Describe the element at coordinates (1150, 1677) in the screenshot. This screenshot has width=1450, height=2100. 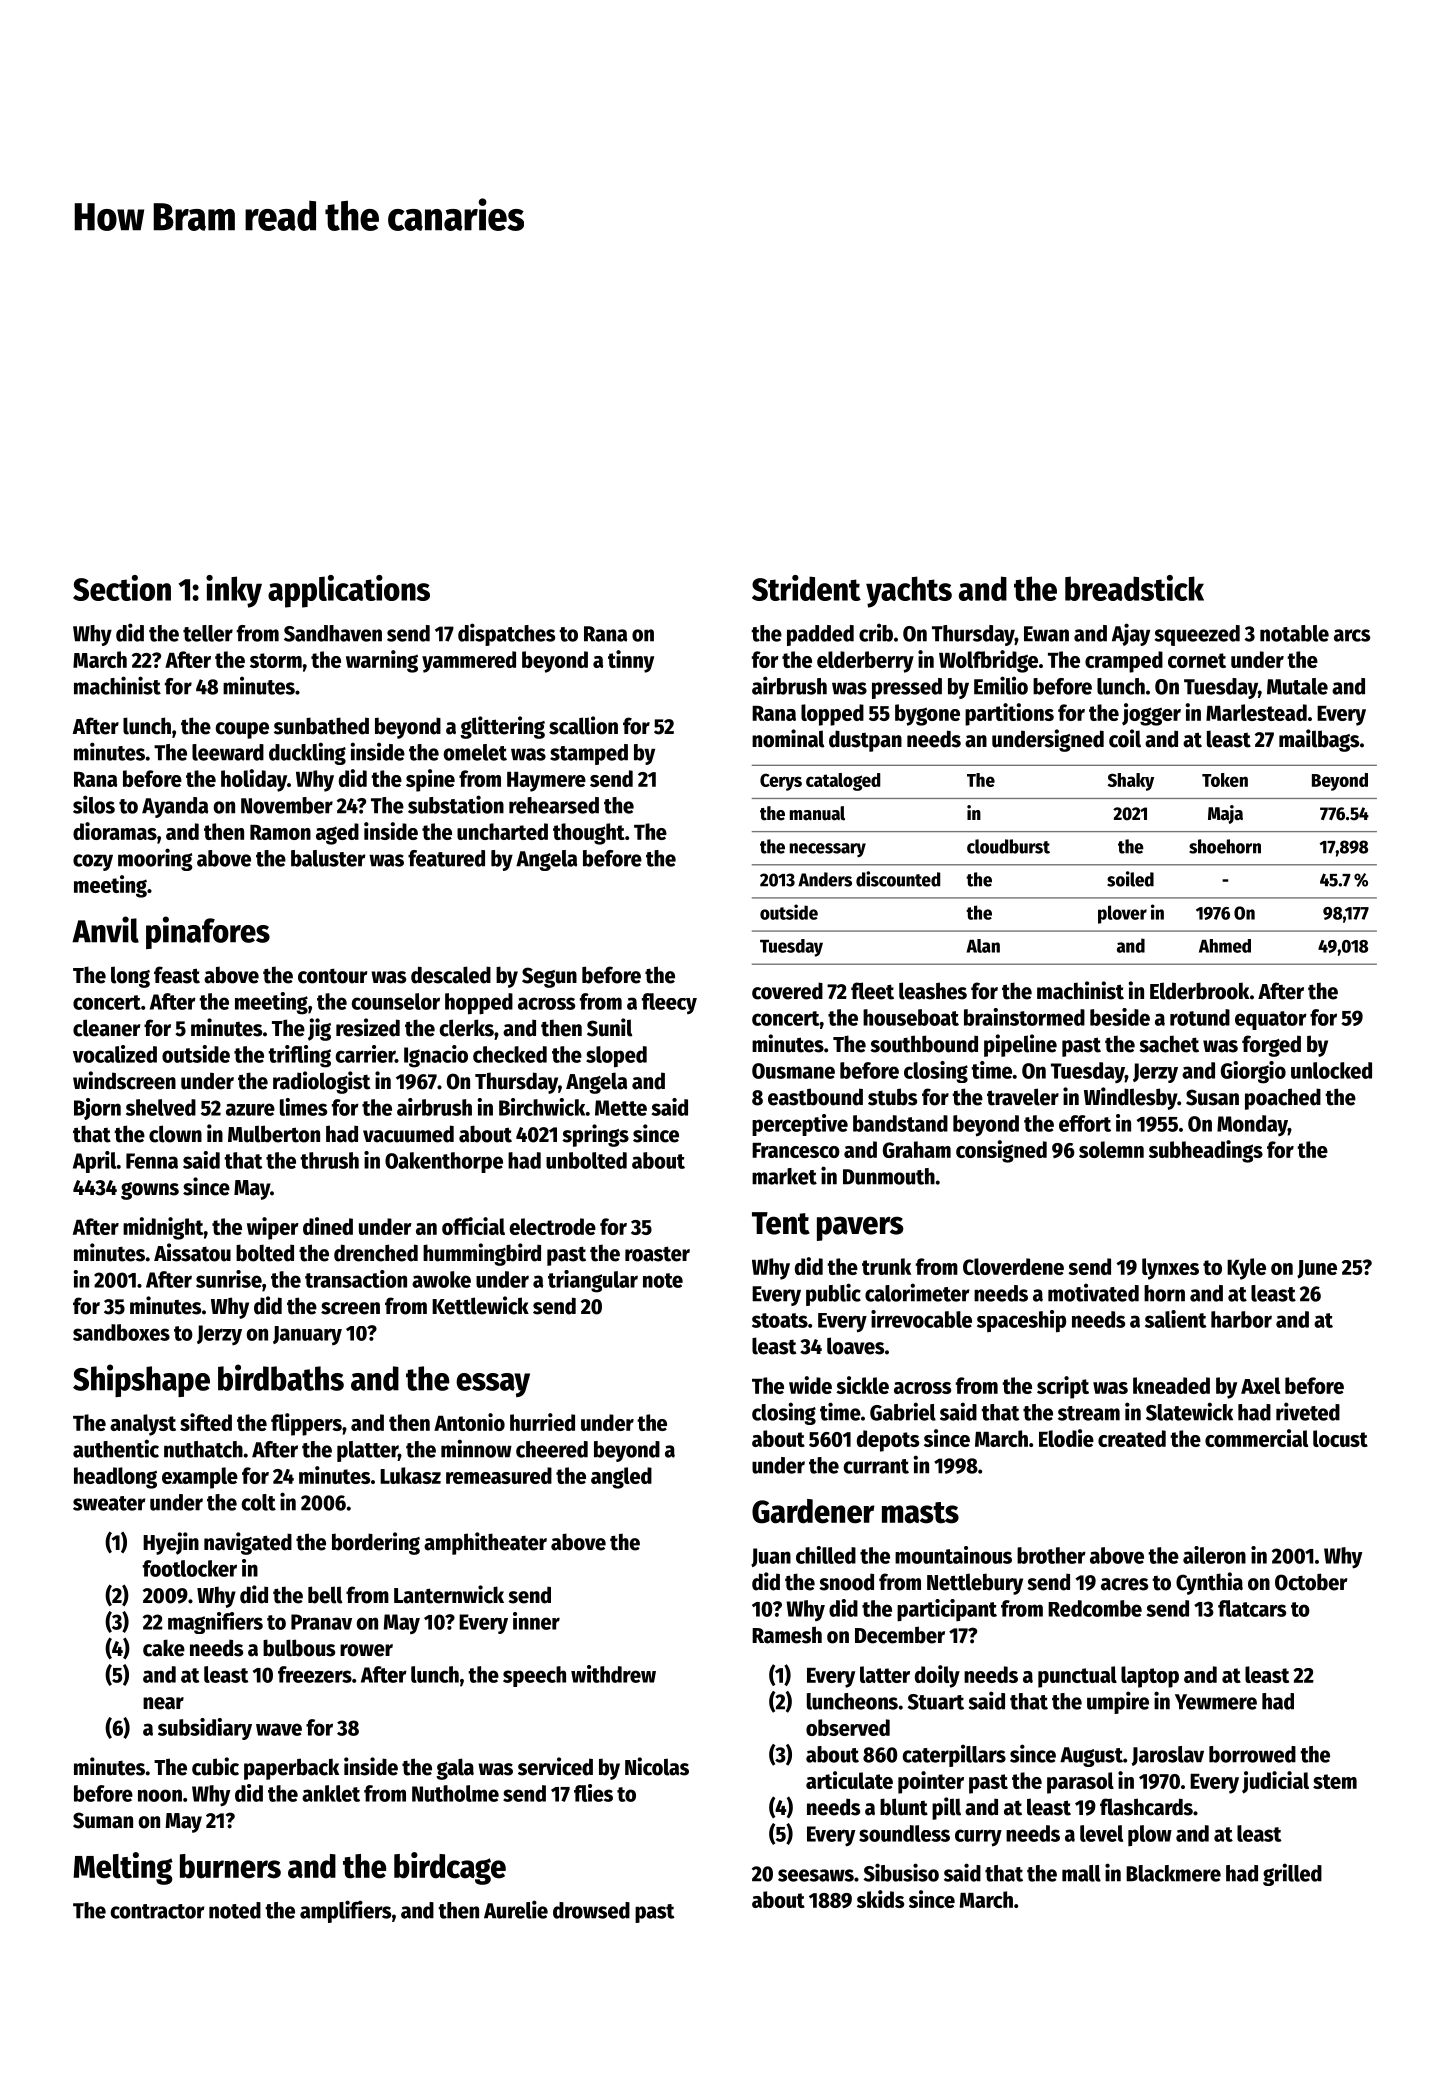
I see `laptop` at that location.
